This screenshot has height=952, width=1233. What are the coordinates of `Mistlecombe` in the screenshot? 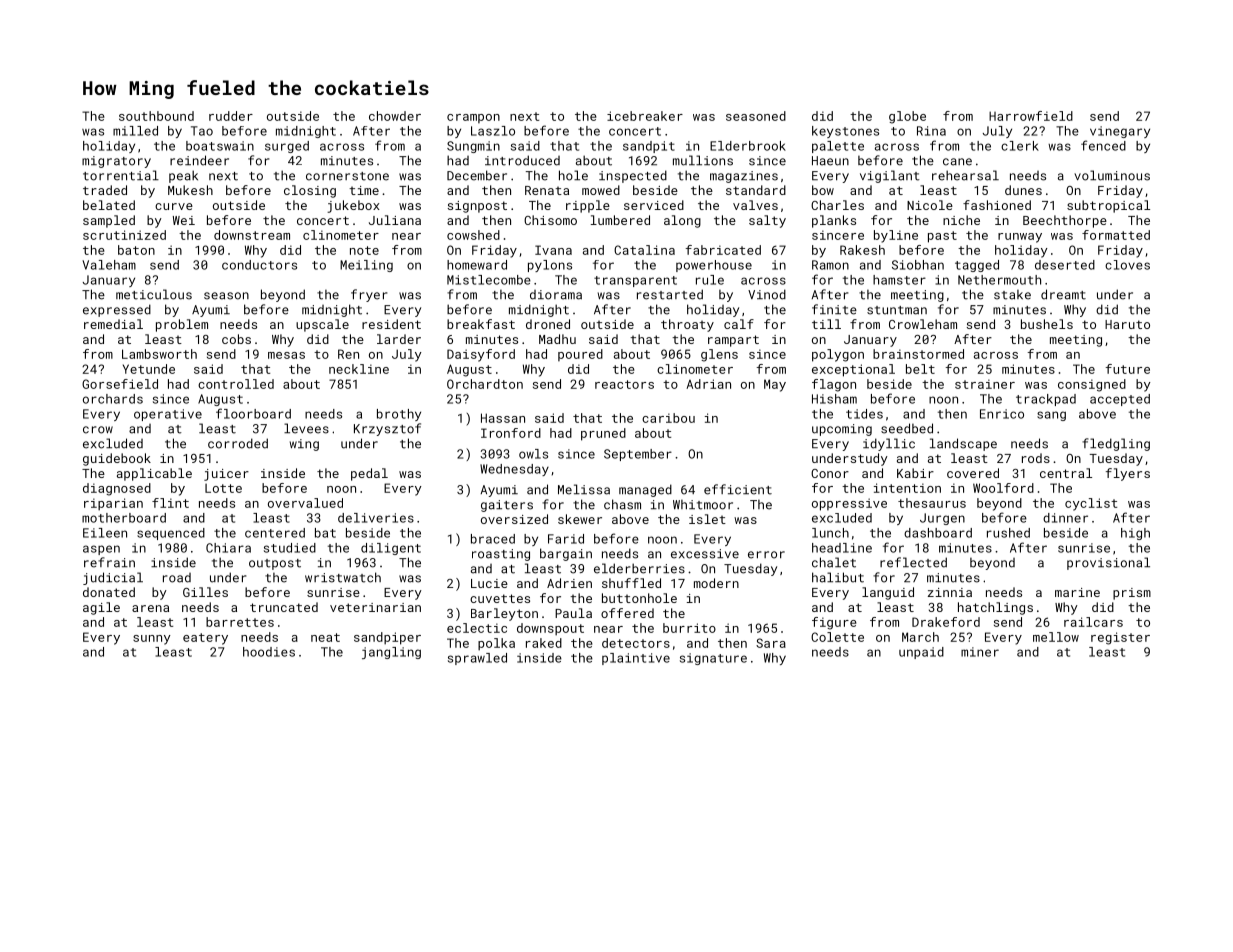 It's located at (489, 280).
